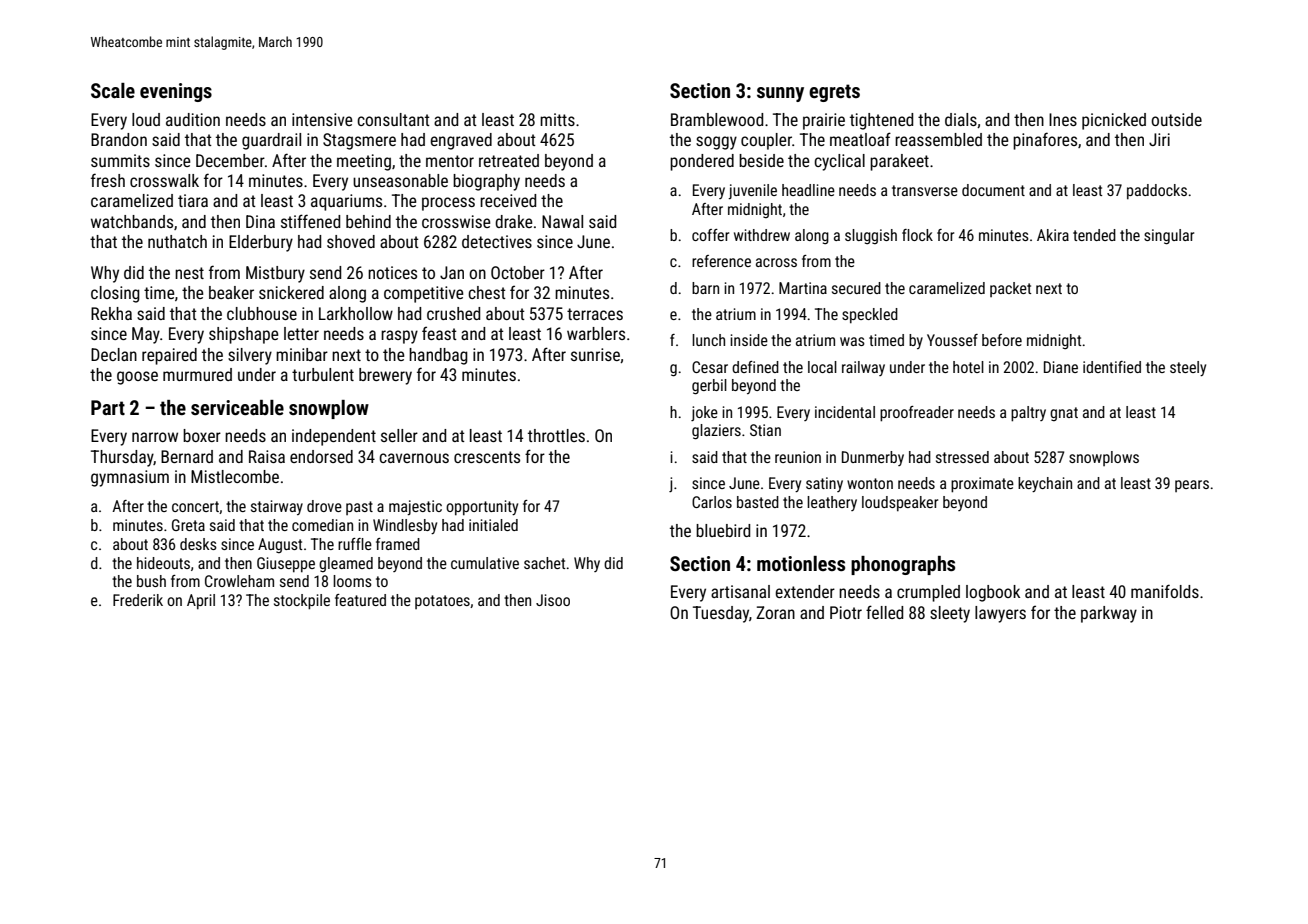 This screenshot has width=1308, height=924. What do you see at coordinates (497, 241) in the screenshot?
I see `detectives` at bounding box center [497, 241].
